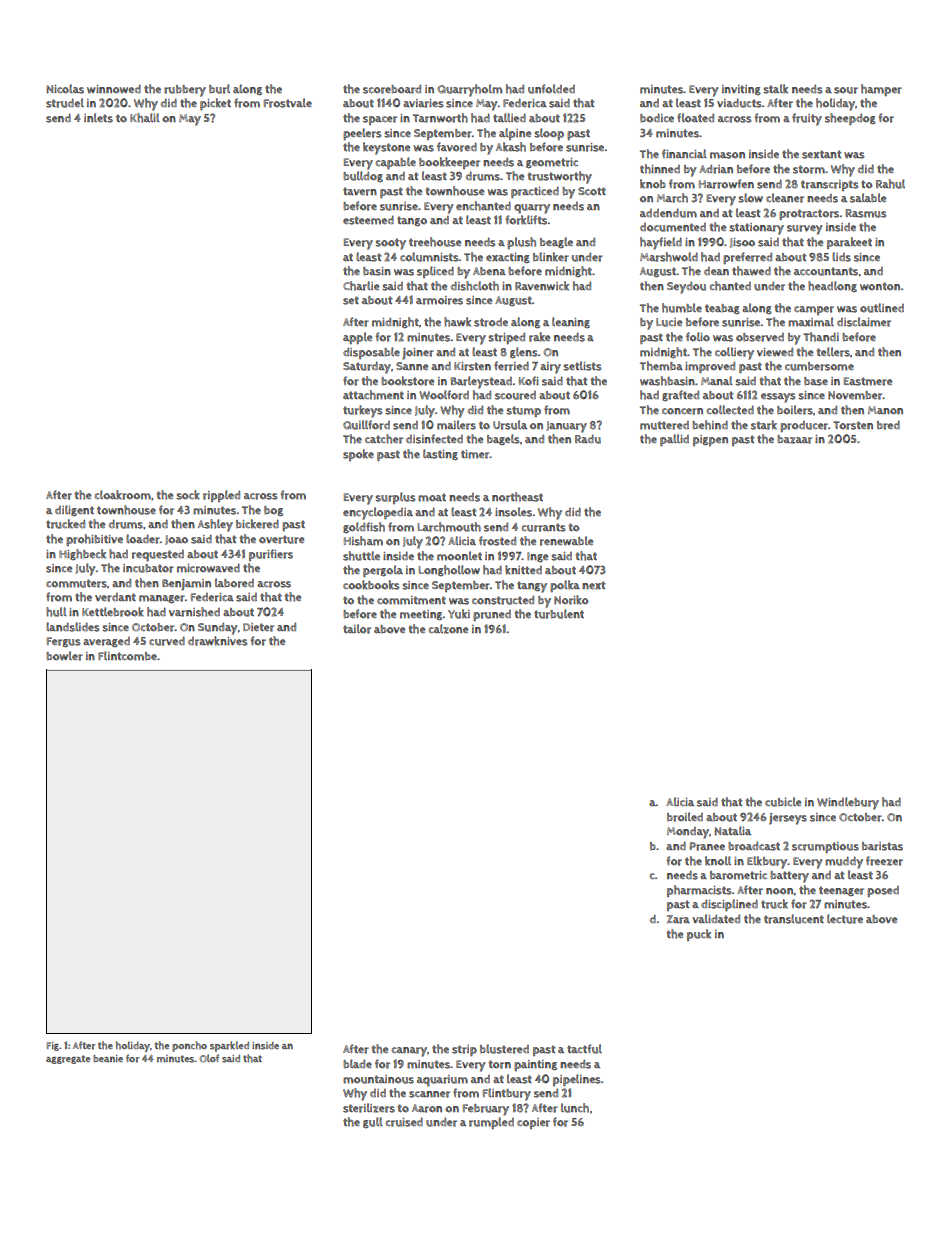 This screenshot has width=952, height=1233. What do you see at coordinates (123, 495) in the screenshot?
I see `cloakroom` at bounding box center [123, 495].
